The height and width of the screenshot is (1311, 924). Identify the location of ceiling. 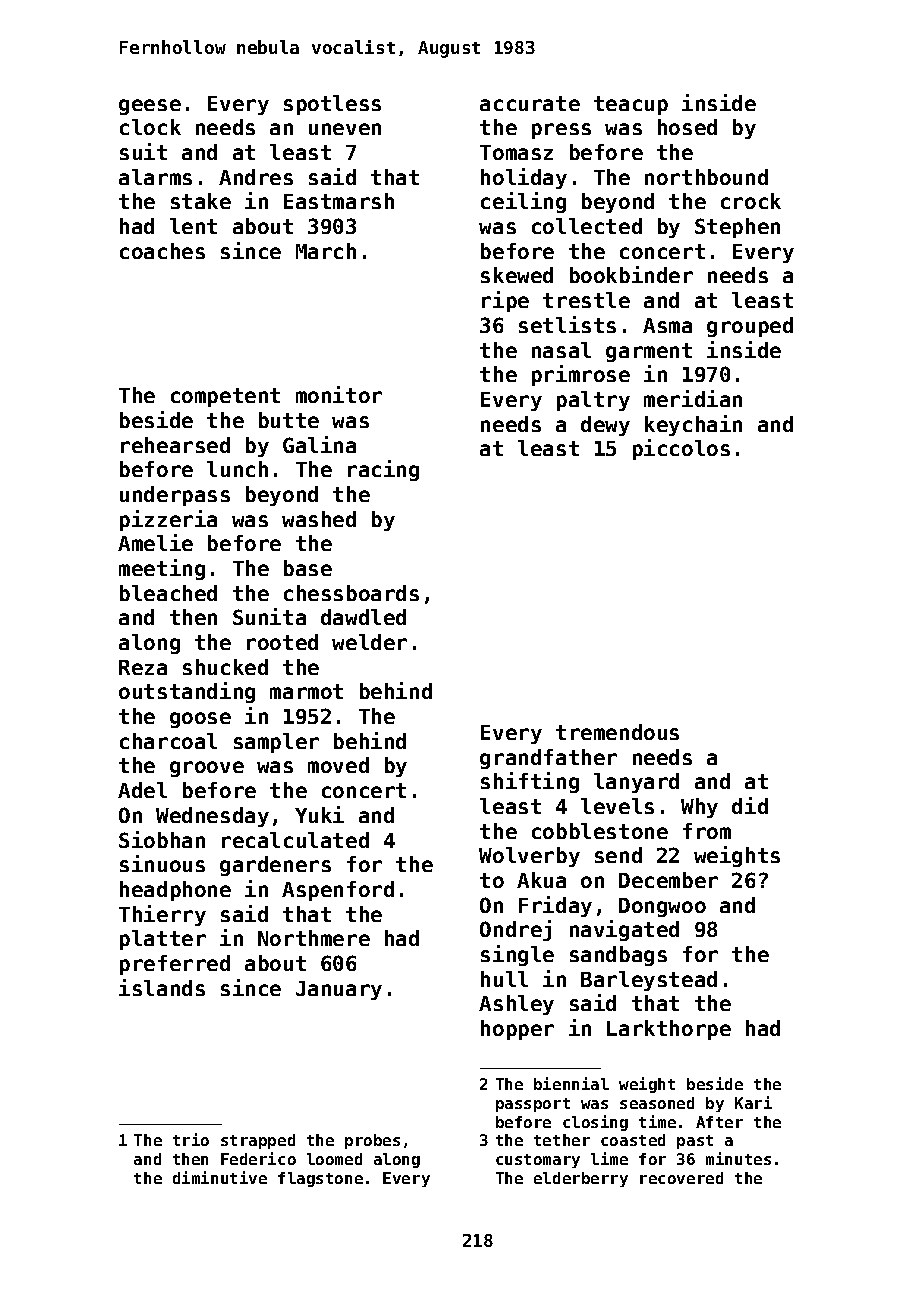
(523, 202).
